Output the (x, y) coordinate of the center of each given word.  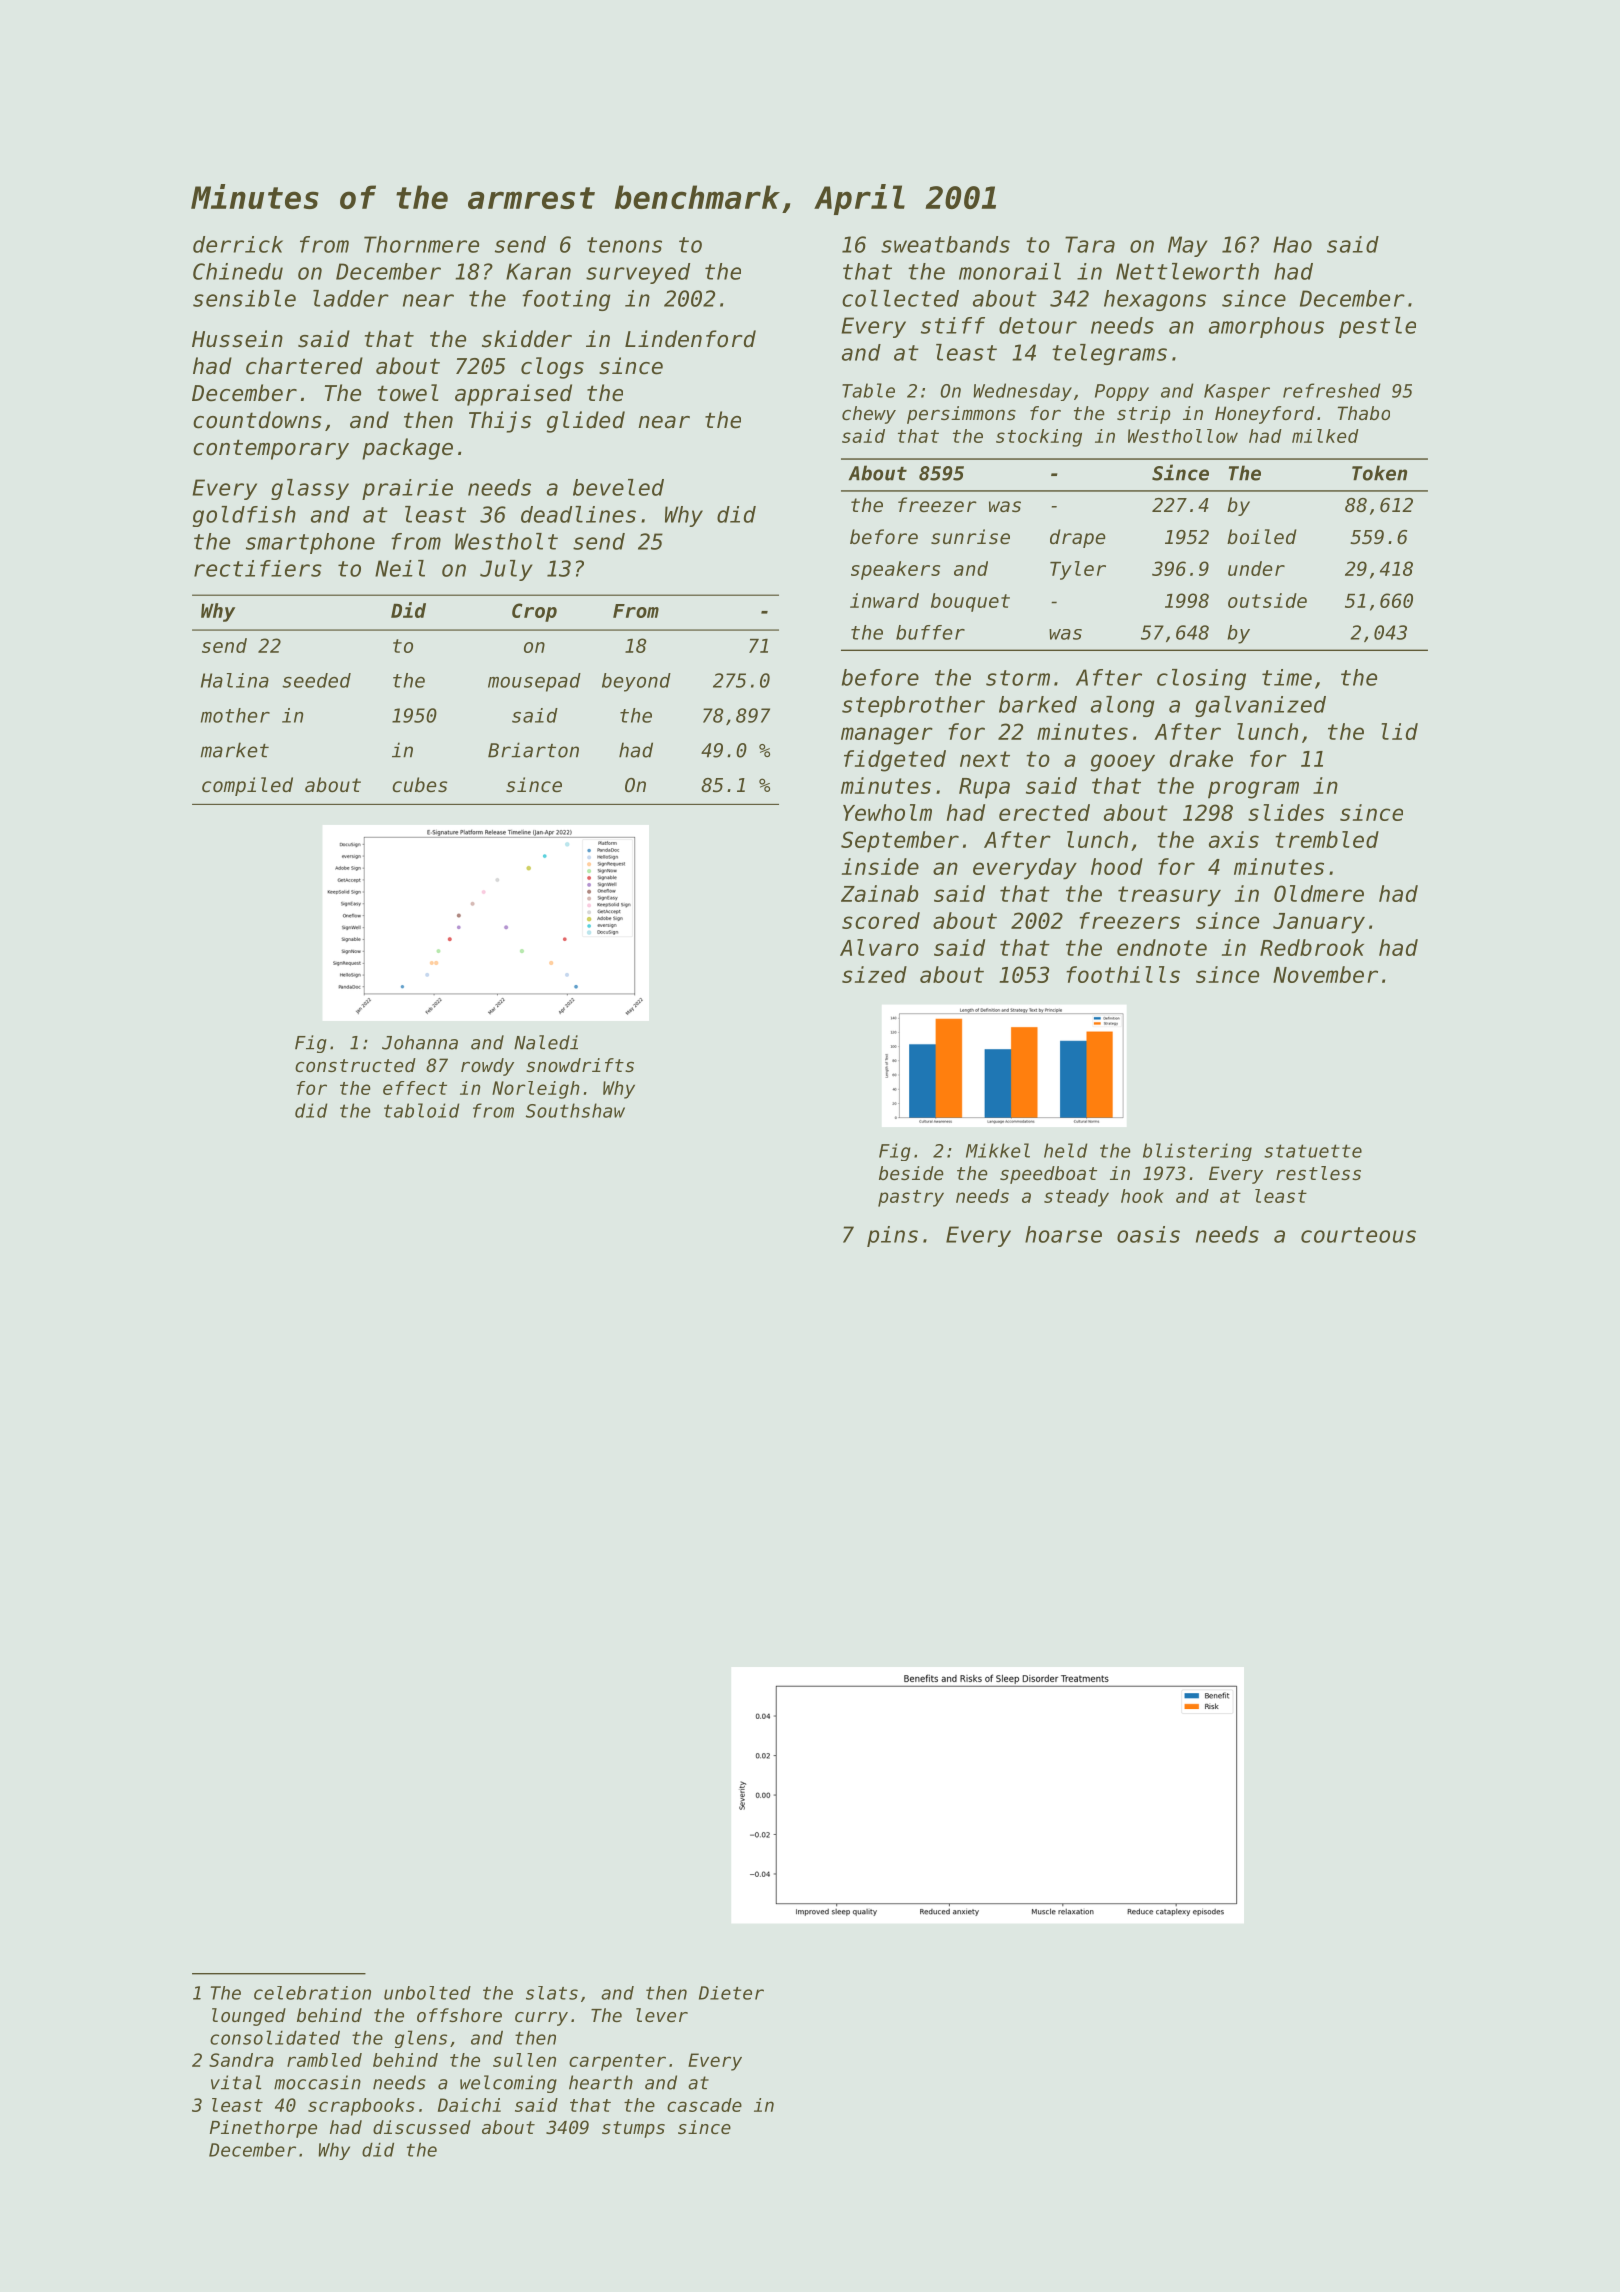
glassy (310, 489)
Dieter (731, 1993)
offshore (459, 2015)
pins (892, 1236)
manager (887, 736)
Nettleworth (1187, 271)
